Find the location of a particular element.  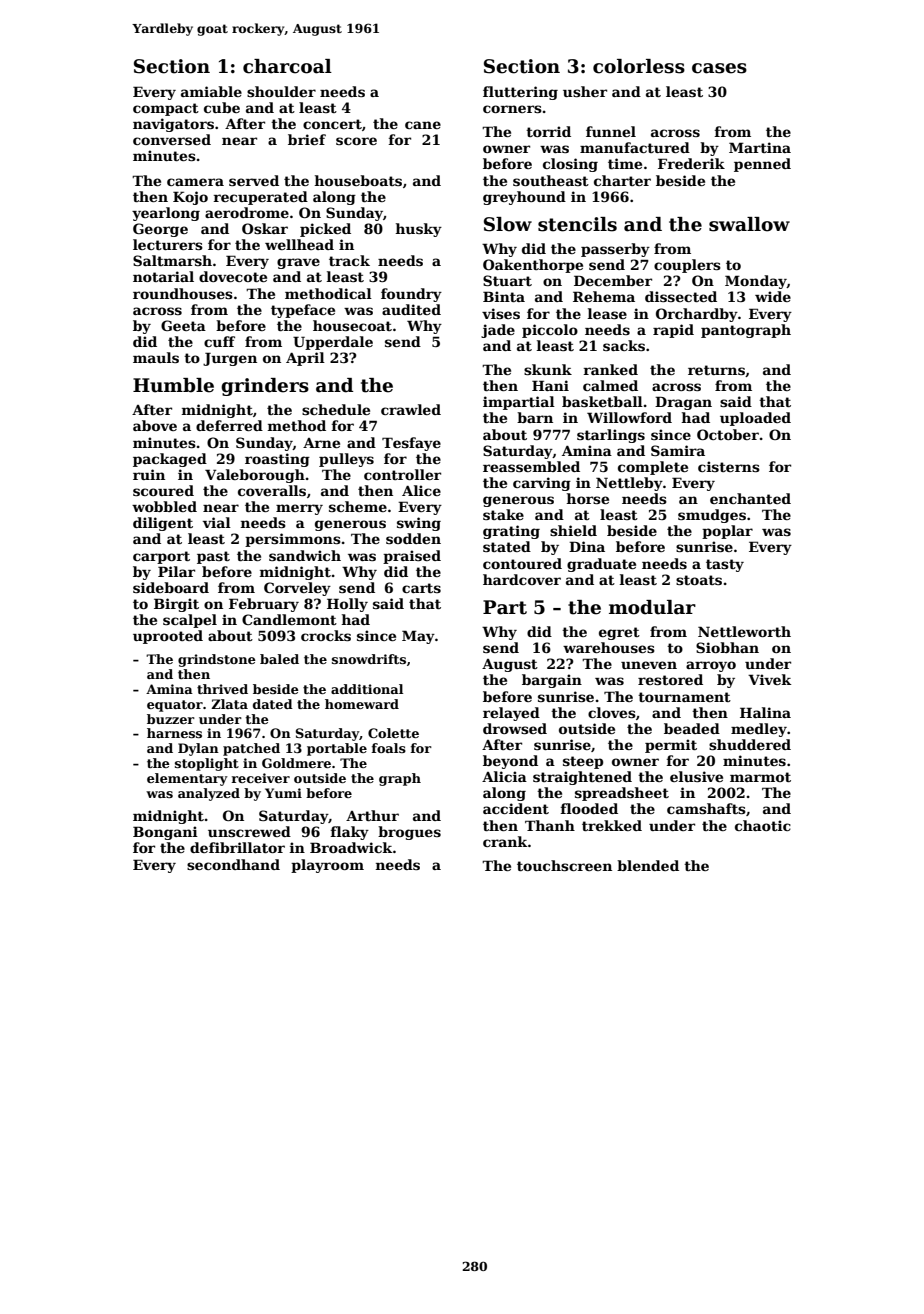

playroom is located at coordinates (327, 866).
